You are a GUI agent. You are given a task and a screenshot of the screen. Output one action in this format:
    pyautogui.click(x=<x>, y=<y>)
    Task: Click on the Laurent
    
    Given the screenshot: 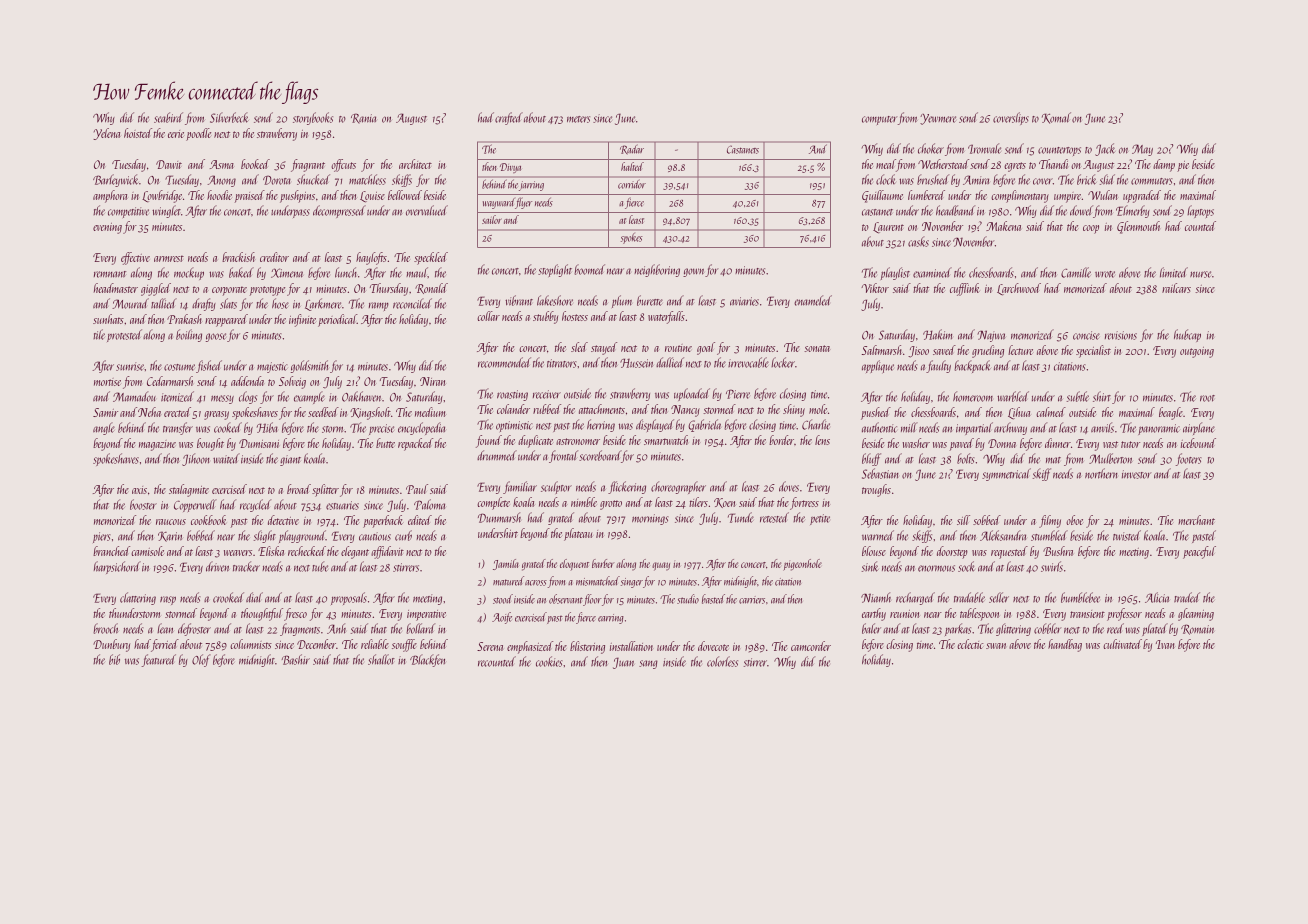 What is the action you would take?
    pyautogui.click(x=888, y=227)
